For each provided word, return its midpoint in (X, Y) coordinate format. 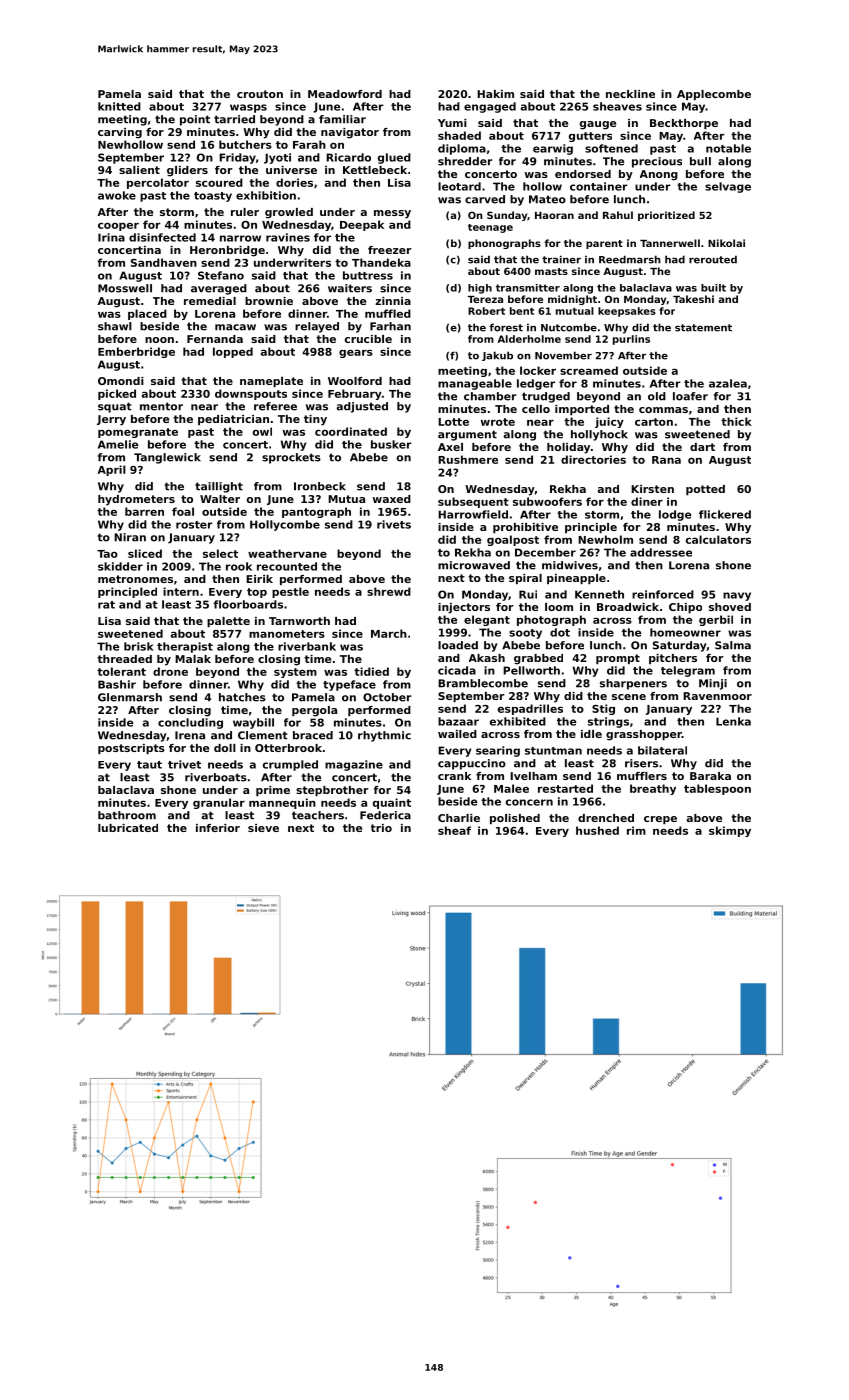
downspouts (251, 394)
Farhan (390, 326)
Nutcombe (569, 327)
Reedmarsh (630, 259)
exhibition (266, 195)
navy (737, 596)
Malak (193, 659)
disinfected (162, 237)
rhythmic (384, 736)
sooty (525, 634)
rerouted (713, 259)
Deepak (362, 225)
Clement (263, 735)
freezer (390, 250)
